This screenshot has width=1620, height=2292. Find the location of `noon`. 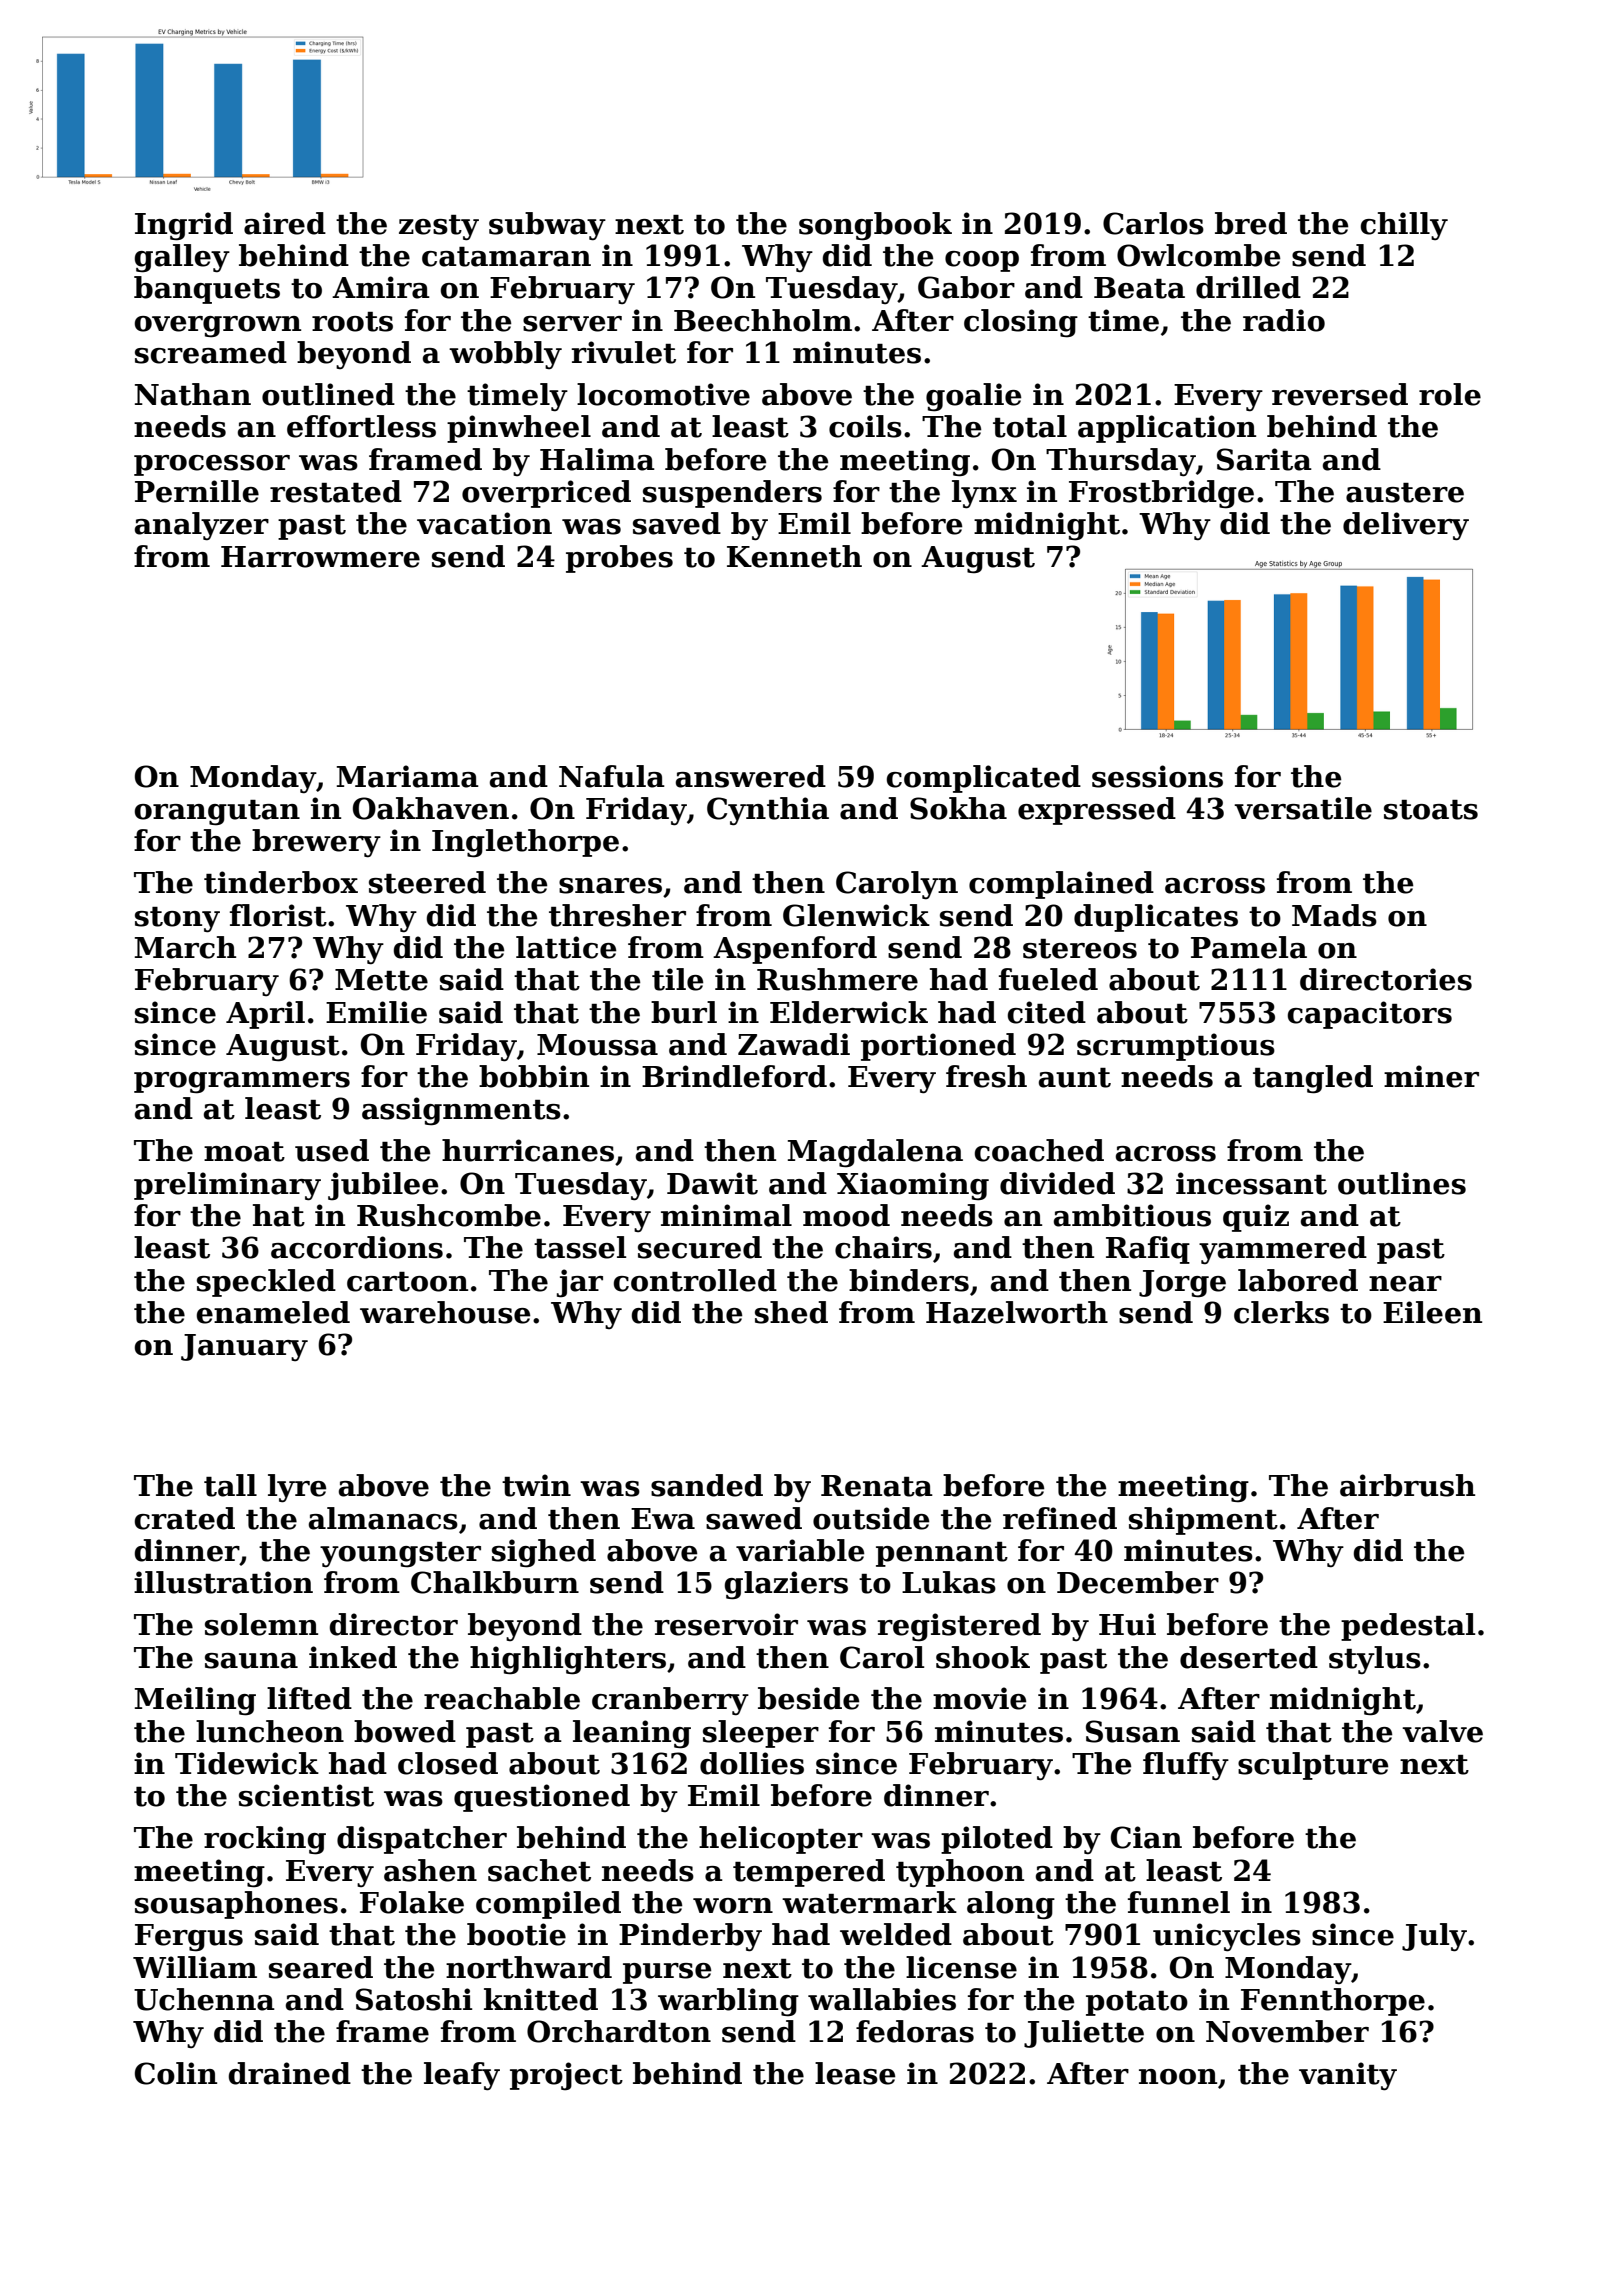

noon is located at coordinates (1178, 2077).
